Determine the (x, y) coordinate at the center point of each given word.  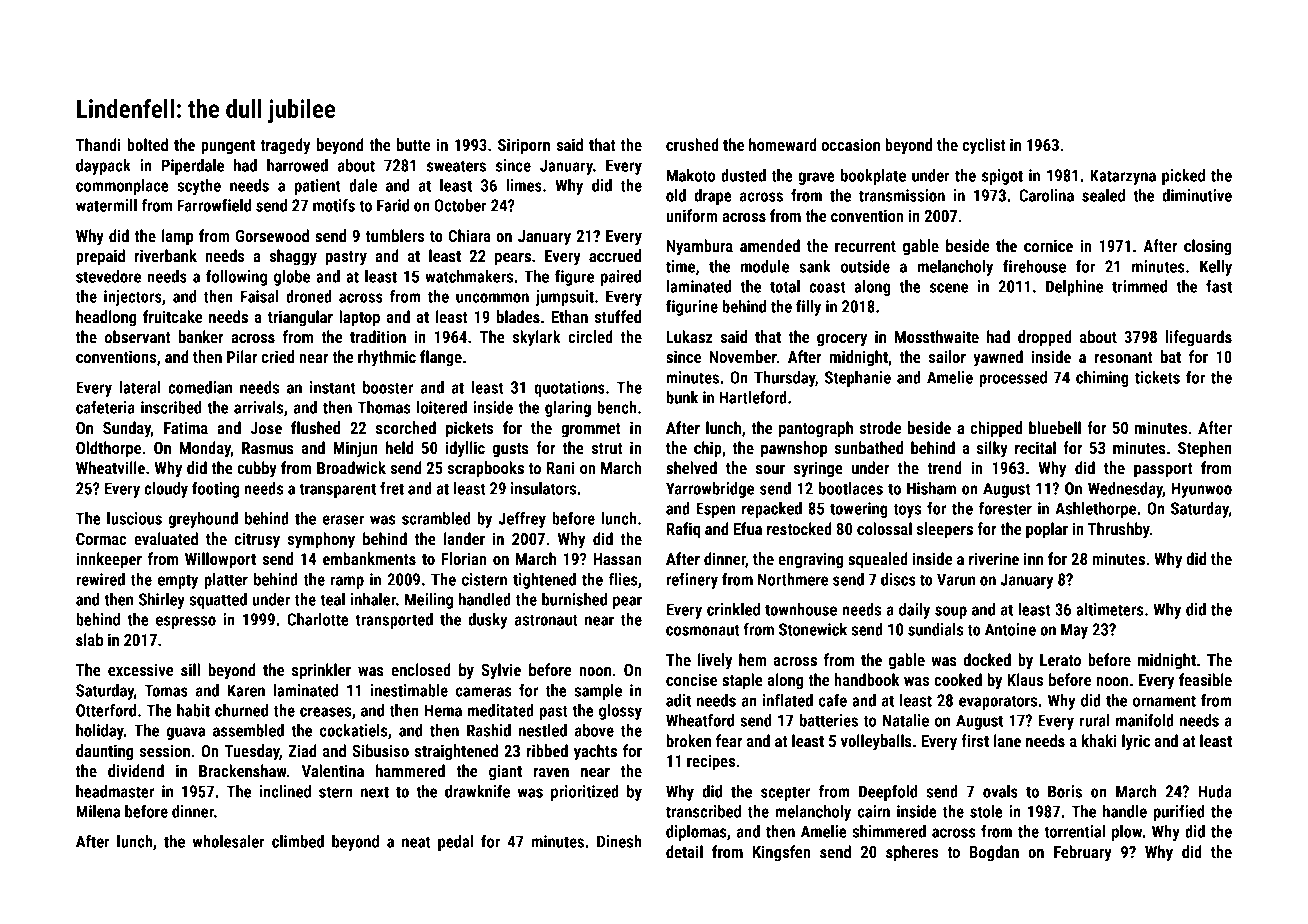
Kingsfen (781, 853)
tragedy (285, 146)
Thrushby (1119, 530)
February (1083, 853)
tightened (544, 581)
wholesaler (229, 841)
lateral (140, 387)
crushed (692, 144)
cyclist (984, 146)
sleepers (945, 530)
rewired (100, 579)
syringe (818, 469)
